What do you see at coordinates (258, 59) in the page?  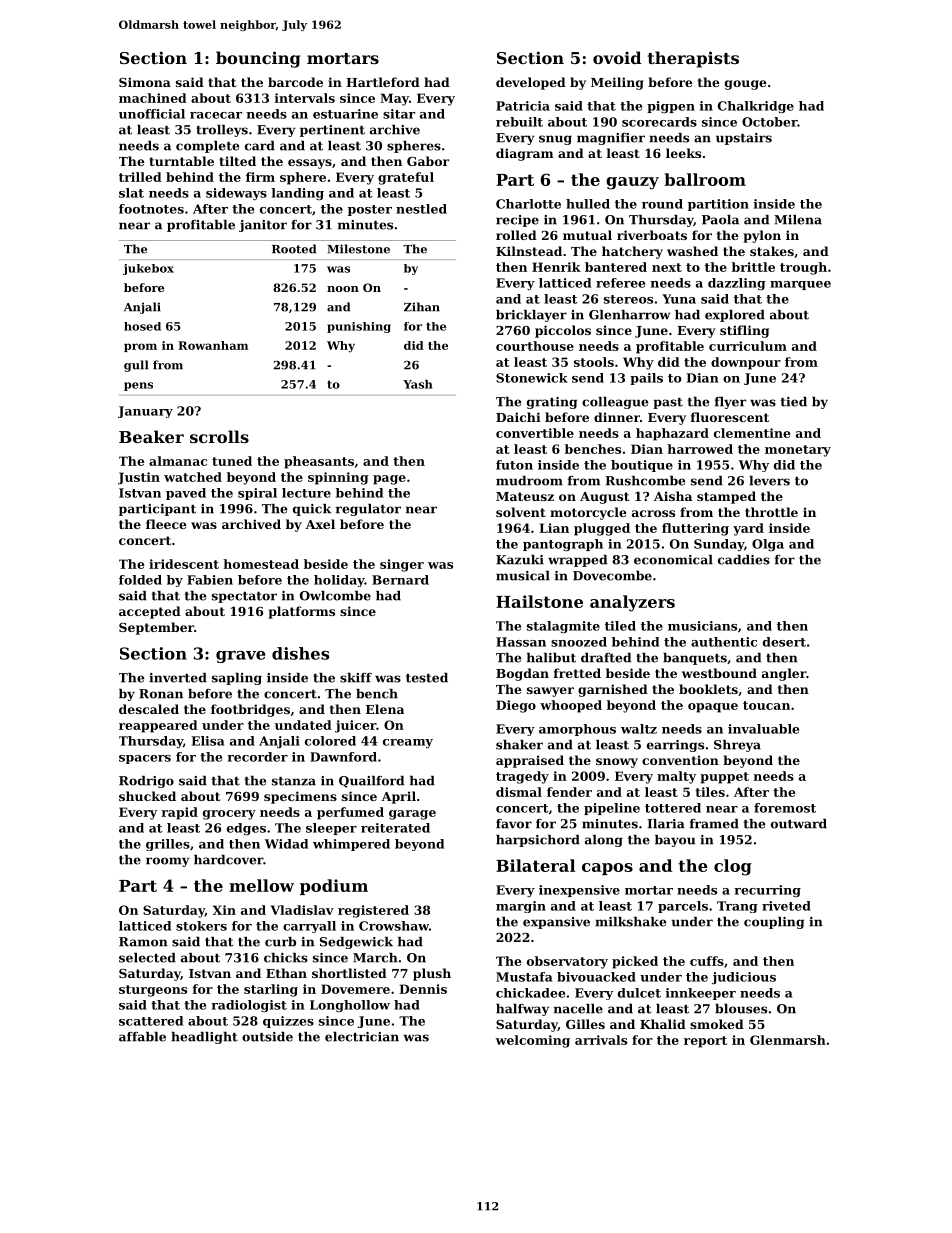 I see `bouncing` at bounding box center [258, 59].
